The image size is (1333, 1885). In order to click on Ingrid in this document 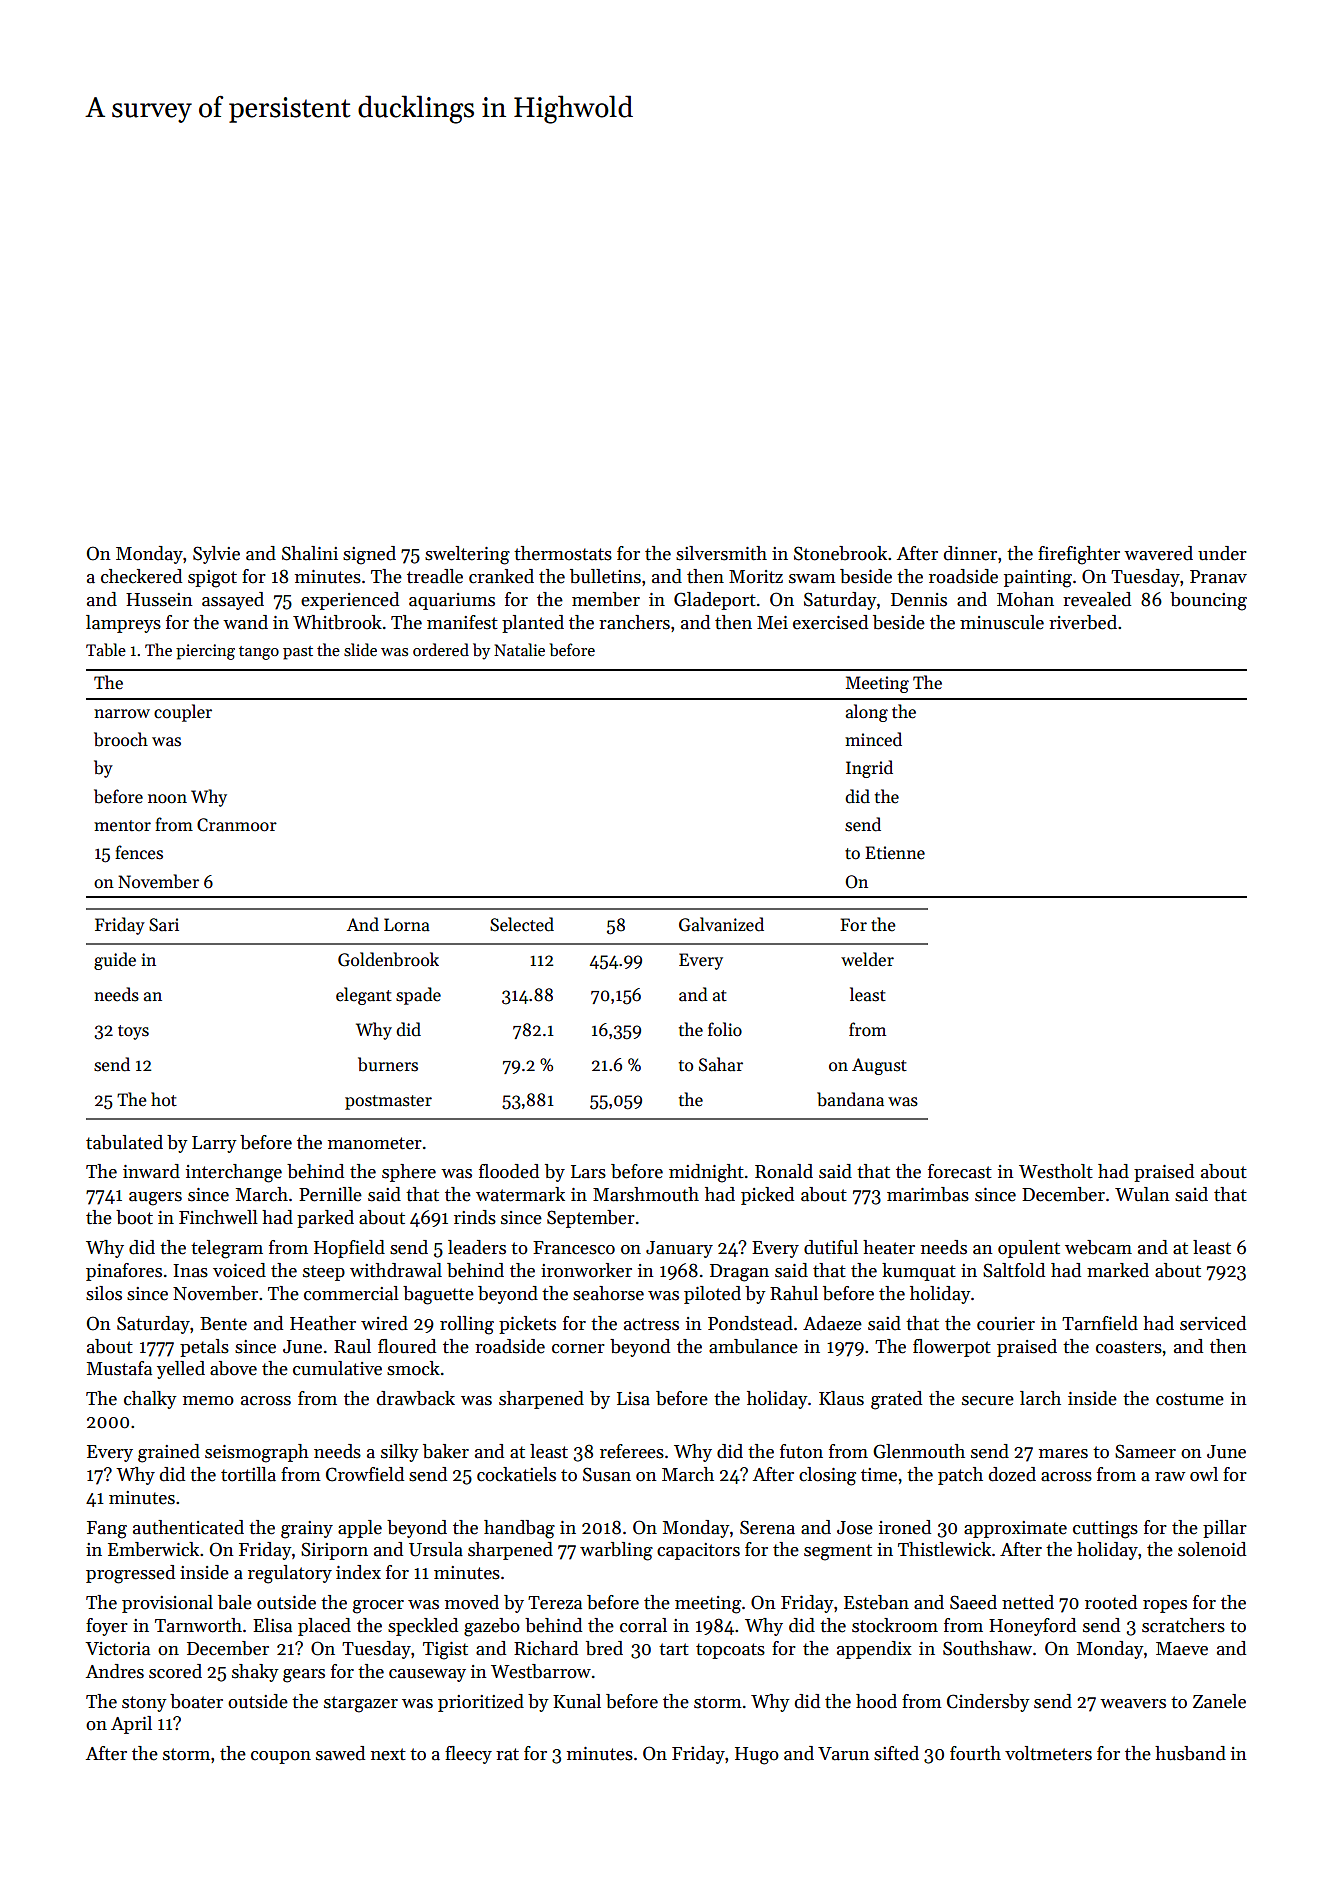, I will do `click(869, 769)`.
